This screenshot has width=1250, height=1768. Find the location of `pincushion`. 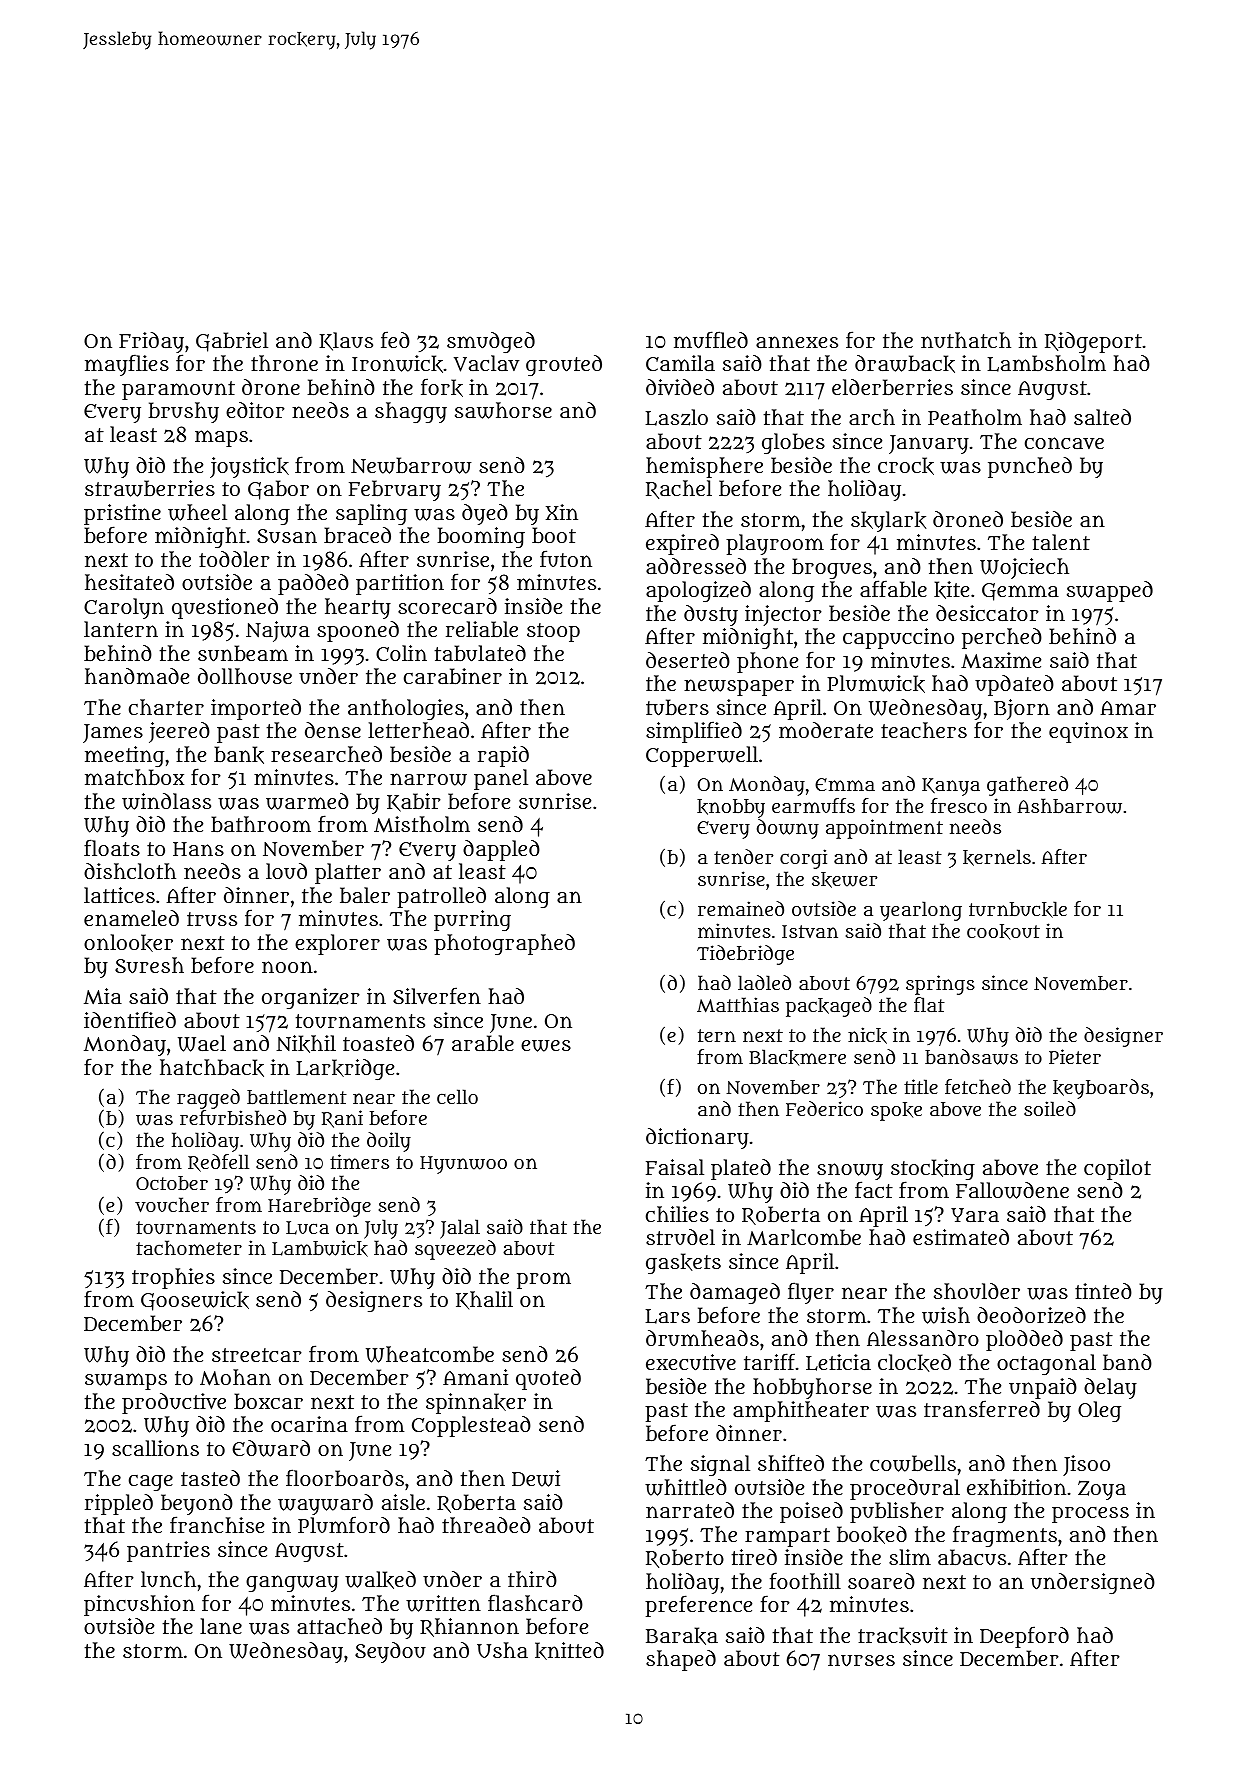

pincushion is located at coordinates (139, 1605).
